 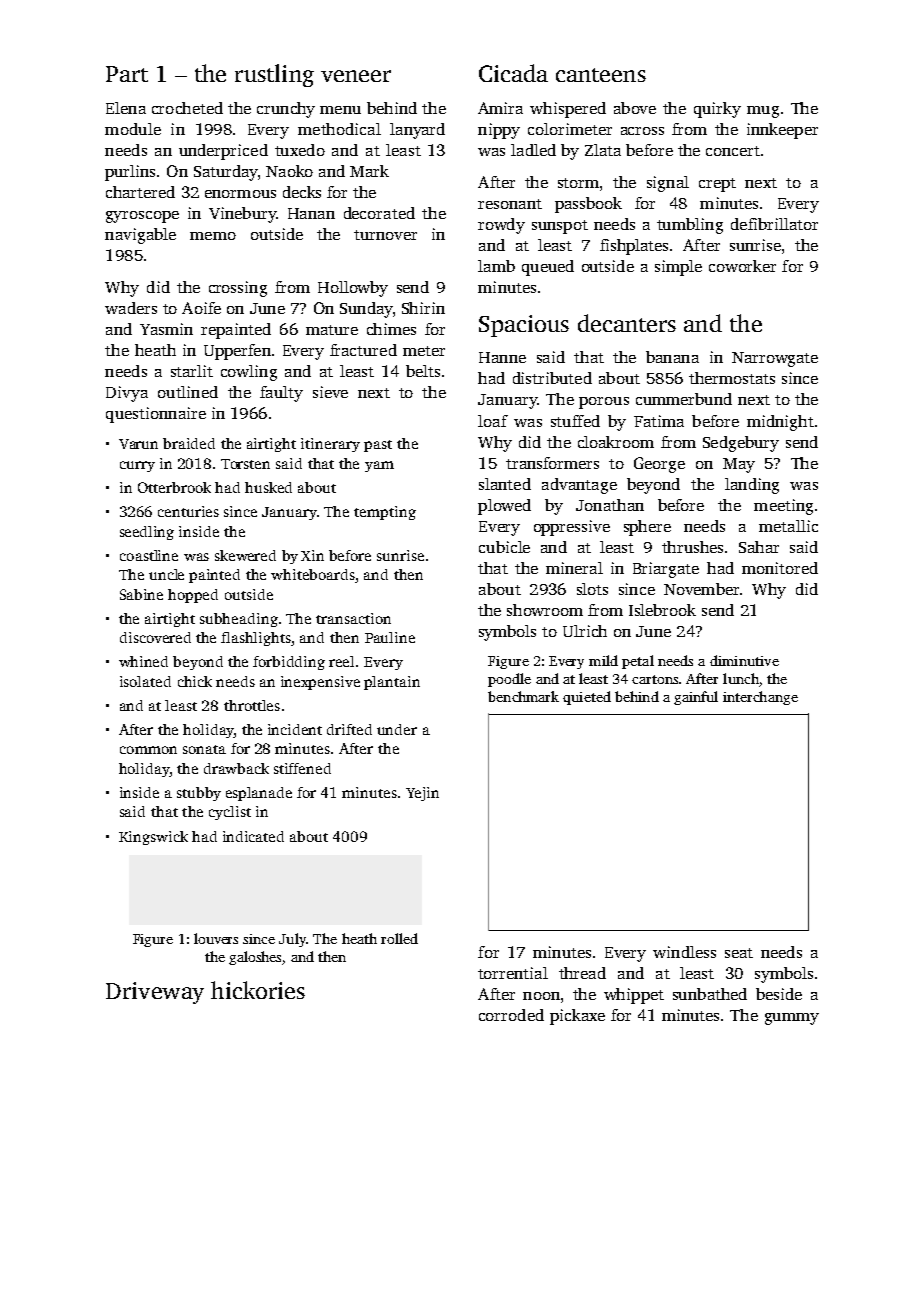 I want to click on interchange, so click(x=760, y=698).
